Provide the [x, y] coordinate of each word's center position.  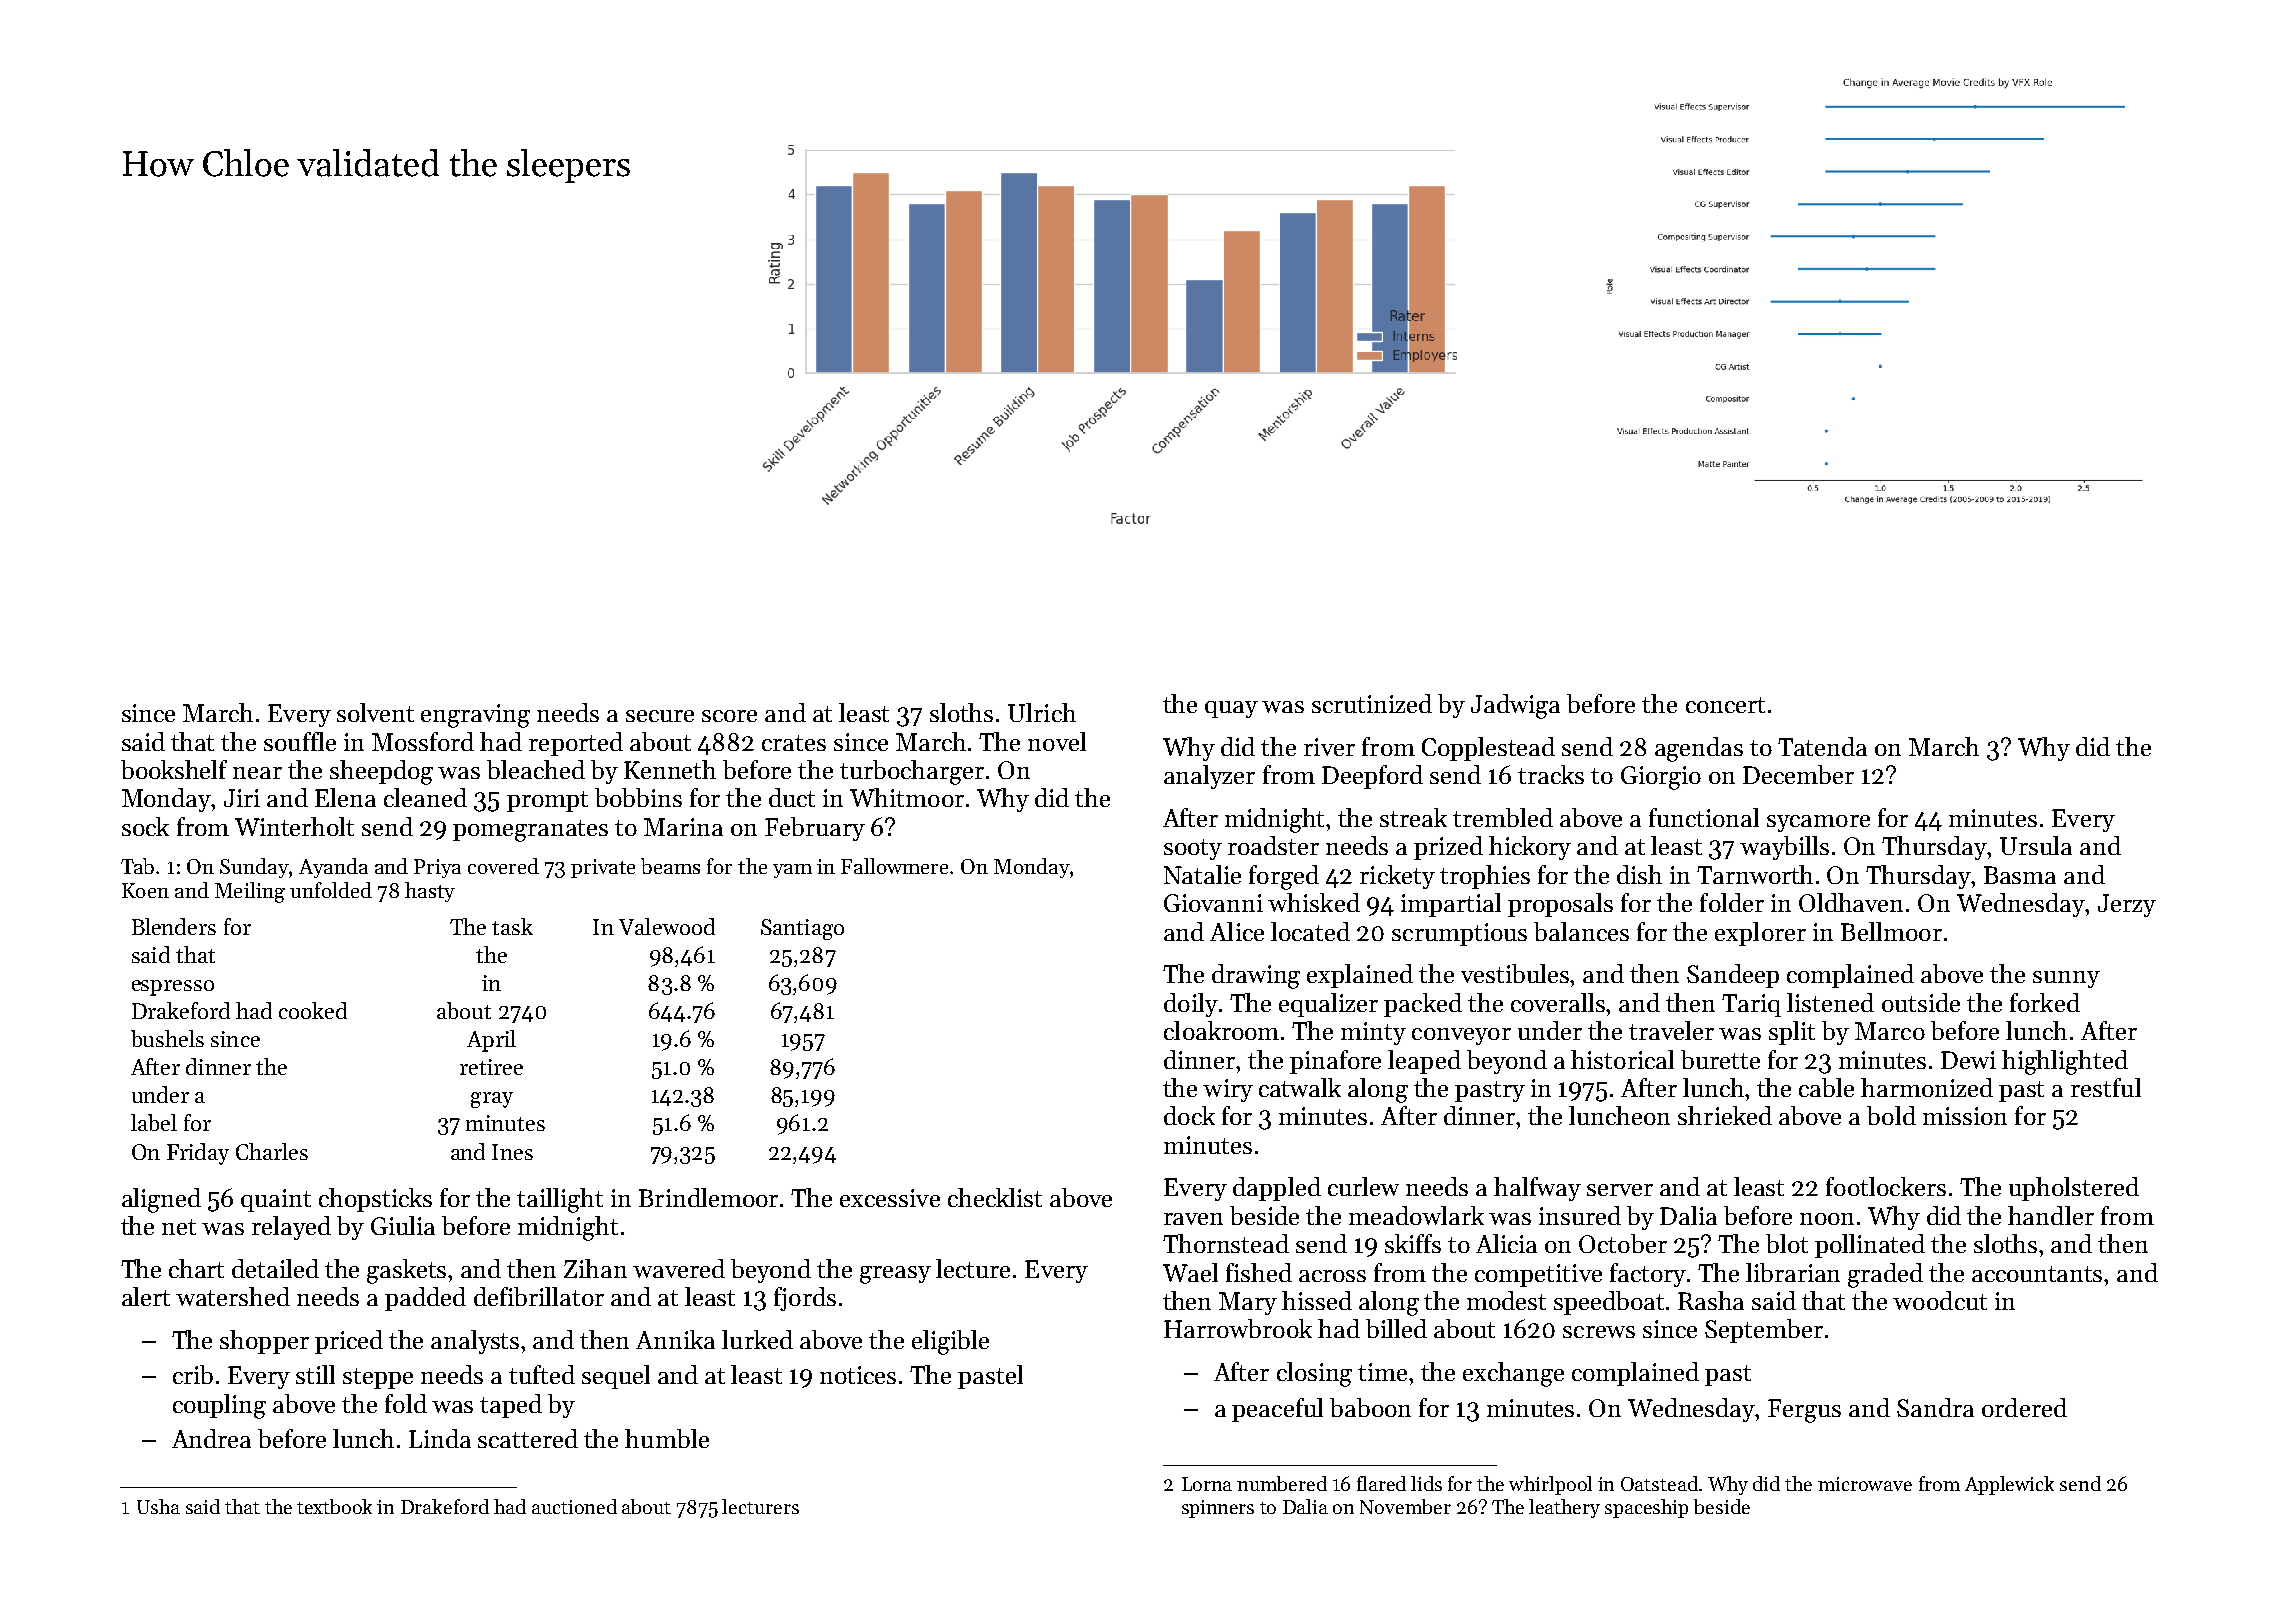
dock [1189, 1115]
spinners [1218, 1509]
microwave [1865, 1484]
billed [1396, 1328]
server [1620, 1190]
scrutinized [1372, 703]
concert [1725, 705]
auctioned [574, 1506]
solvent [375, 712]
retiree [491, 1067]
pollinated [1870, 1246]
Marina [683, 827]
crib [193, 1374]
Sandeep [1733, 976]
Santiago [802, 929]
